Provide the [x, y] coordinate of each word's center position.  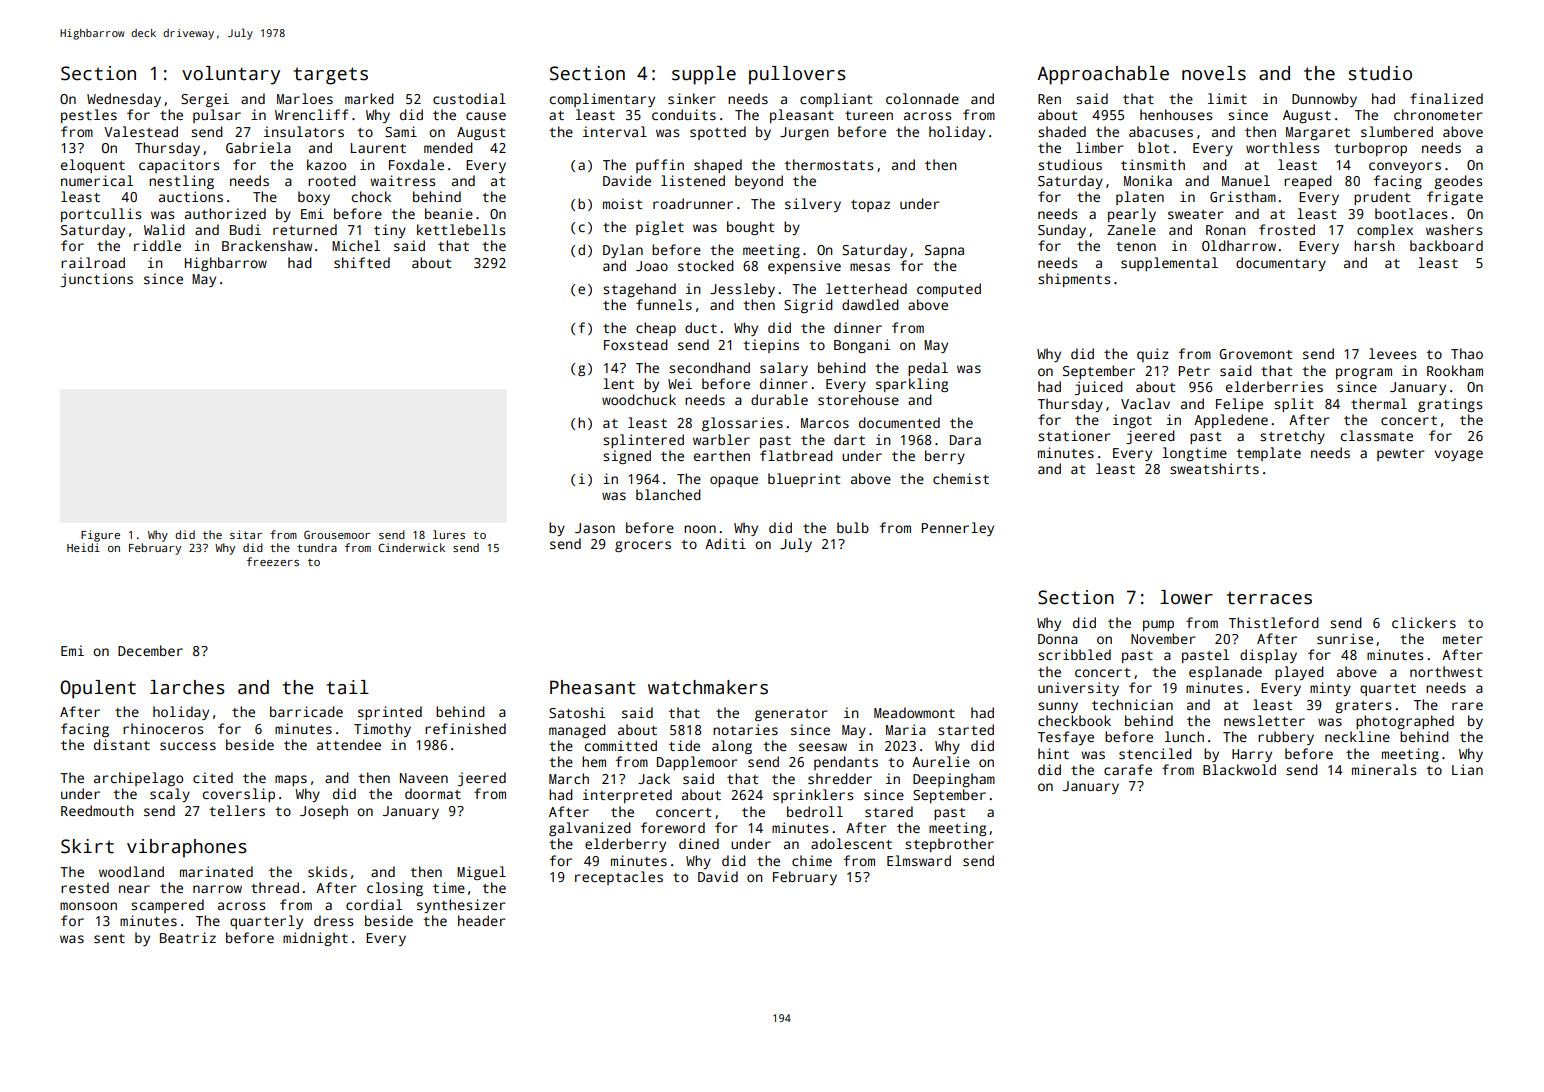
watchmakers [708, 687]
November [1163, 638]
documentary [1281, 264]
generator [791, 715]
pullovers [797, 75]
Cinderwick [411, 547]
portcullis [101, 215]
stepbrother [949, 845]
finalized [1446, 98]
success [188, 746]
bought [750, 228]
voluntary [231, 75]
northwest [1446, 671]
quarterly [266, 922]
